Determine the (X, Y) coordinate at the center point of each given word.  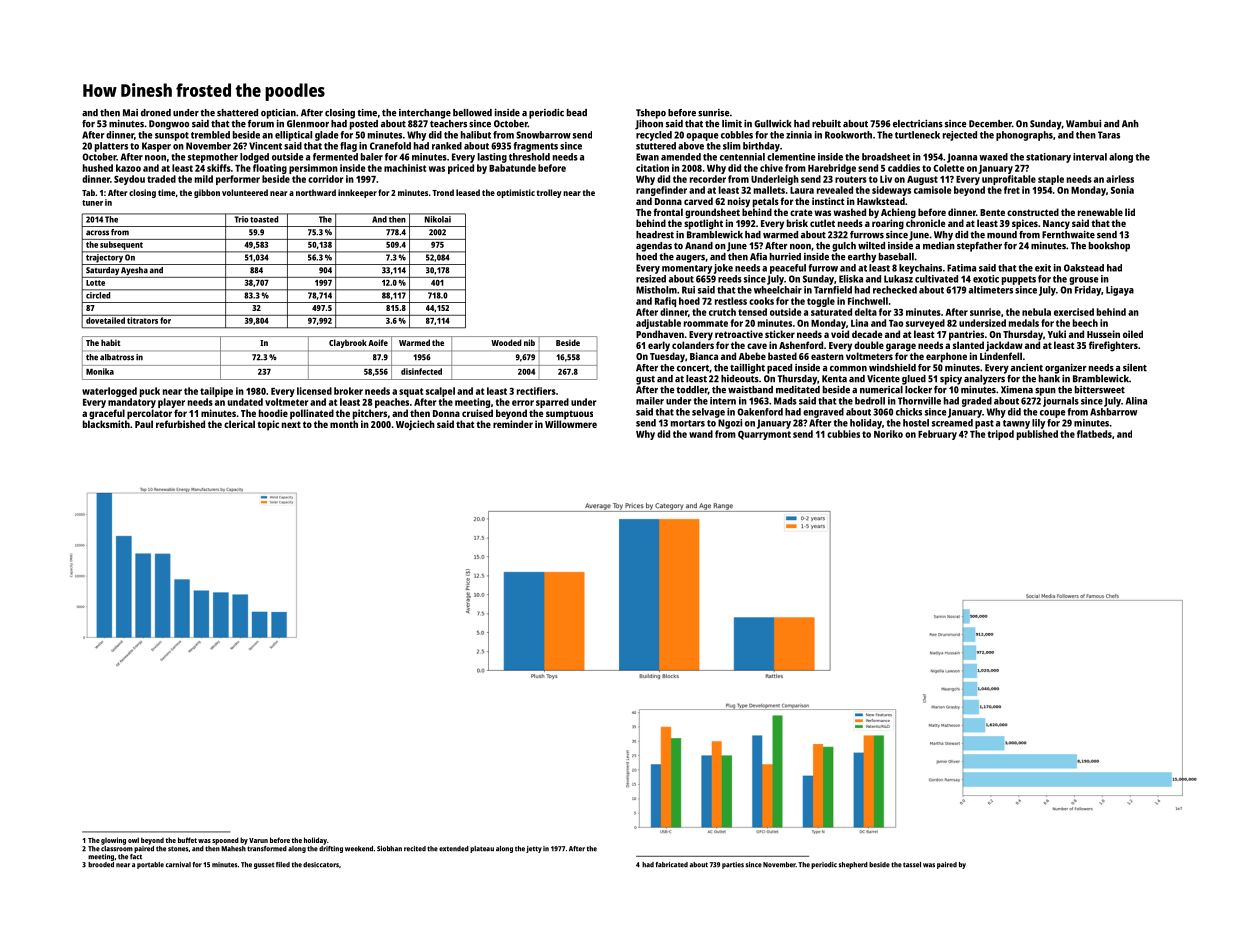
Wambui (1083, 124)
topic (268, 425)
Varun (258, 840)
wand (701, 434)
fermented (335, 157)
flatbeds (1094, 434)
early (659, 346)
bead (577, 113)
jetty (534, 849)
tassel (912, 865)
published (1037, 435)
